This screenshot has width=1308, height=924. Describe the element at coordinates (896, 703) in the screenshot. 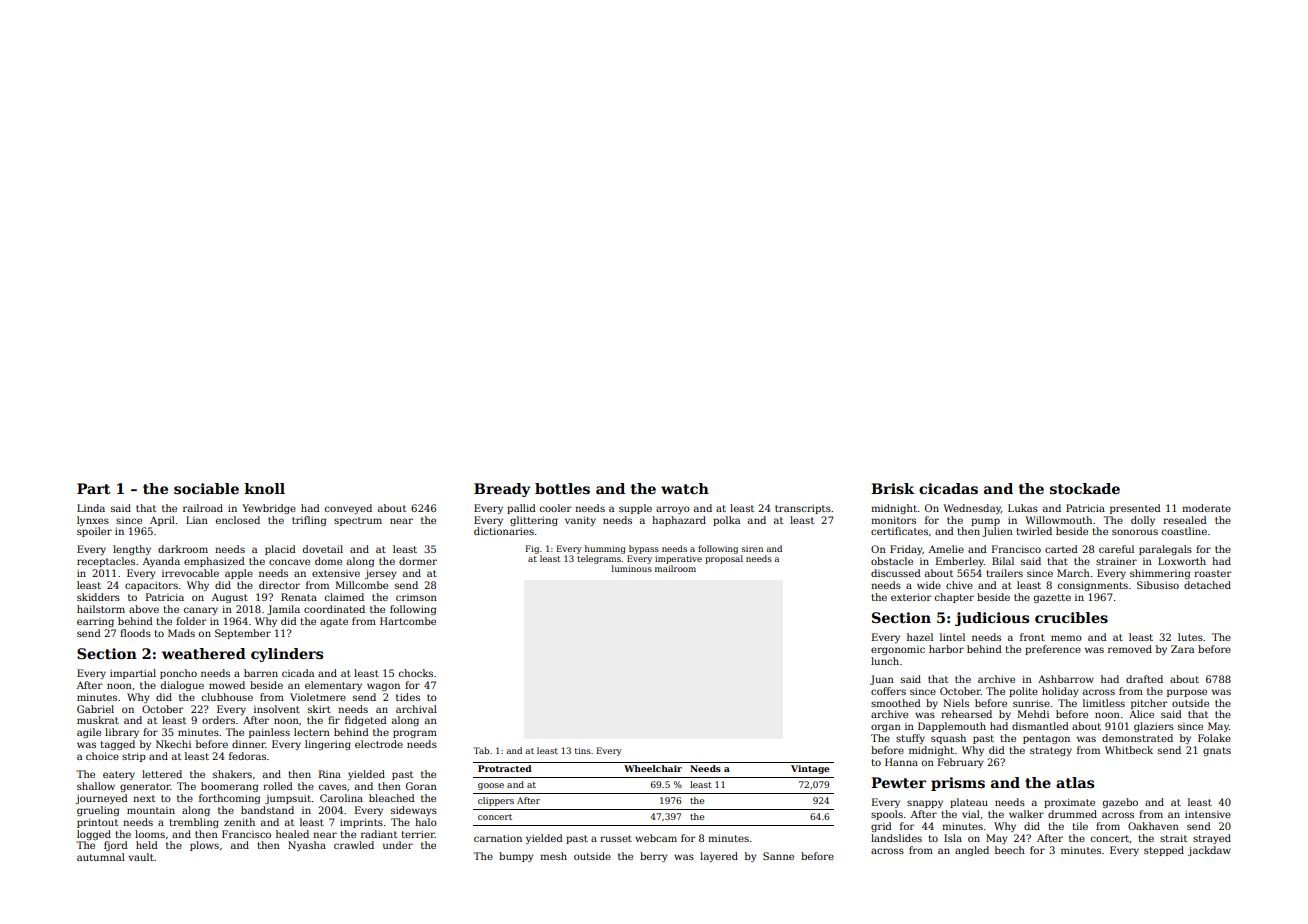

I see `smoothed` at that location.
